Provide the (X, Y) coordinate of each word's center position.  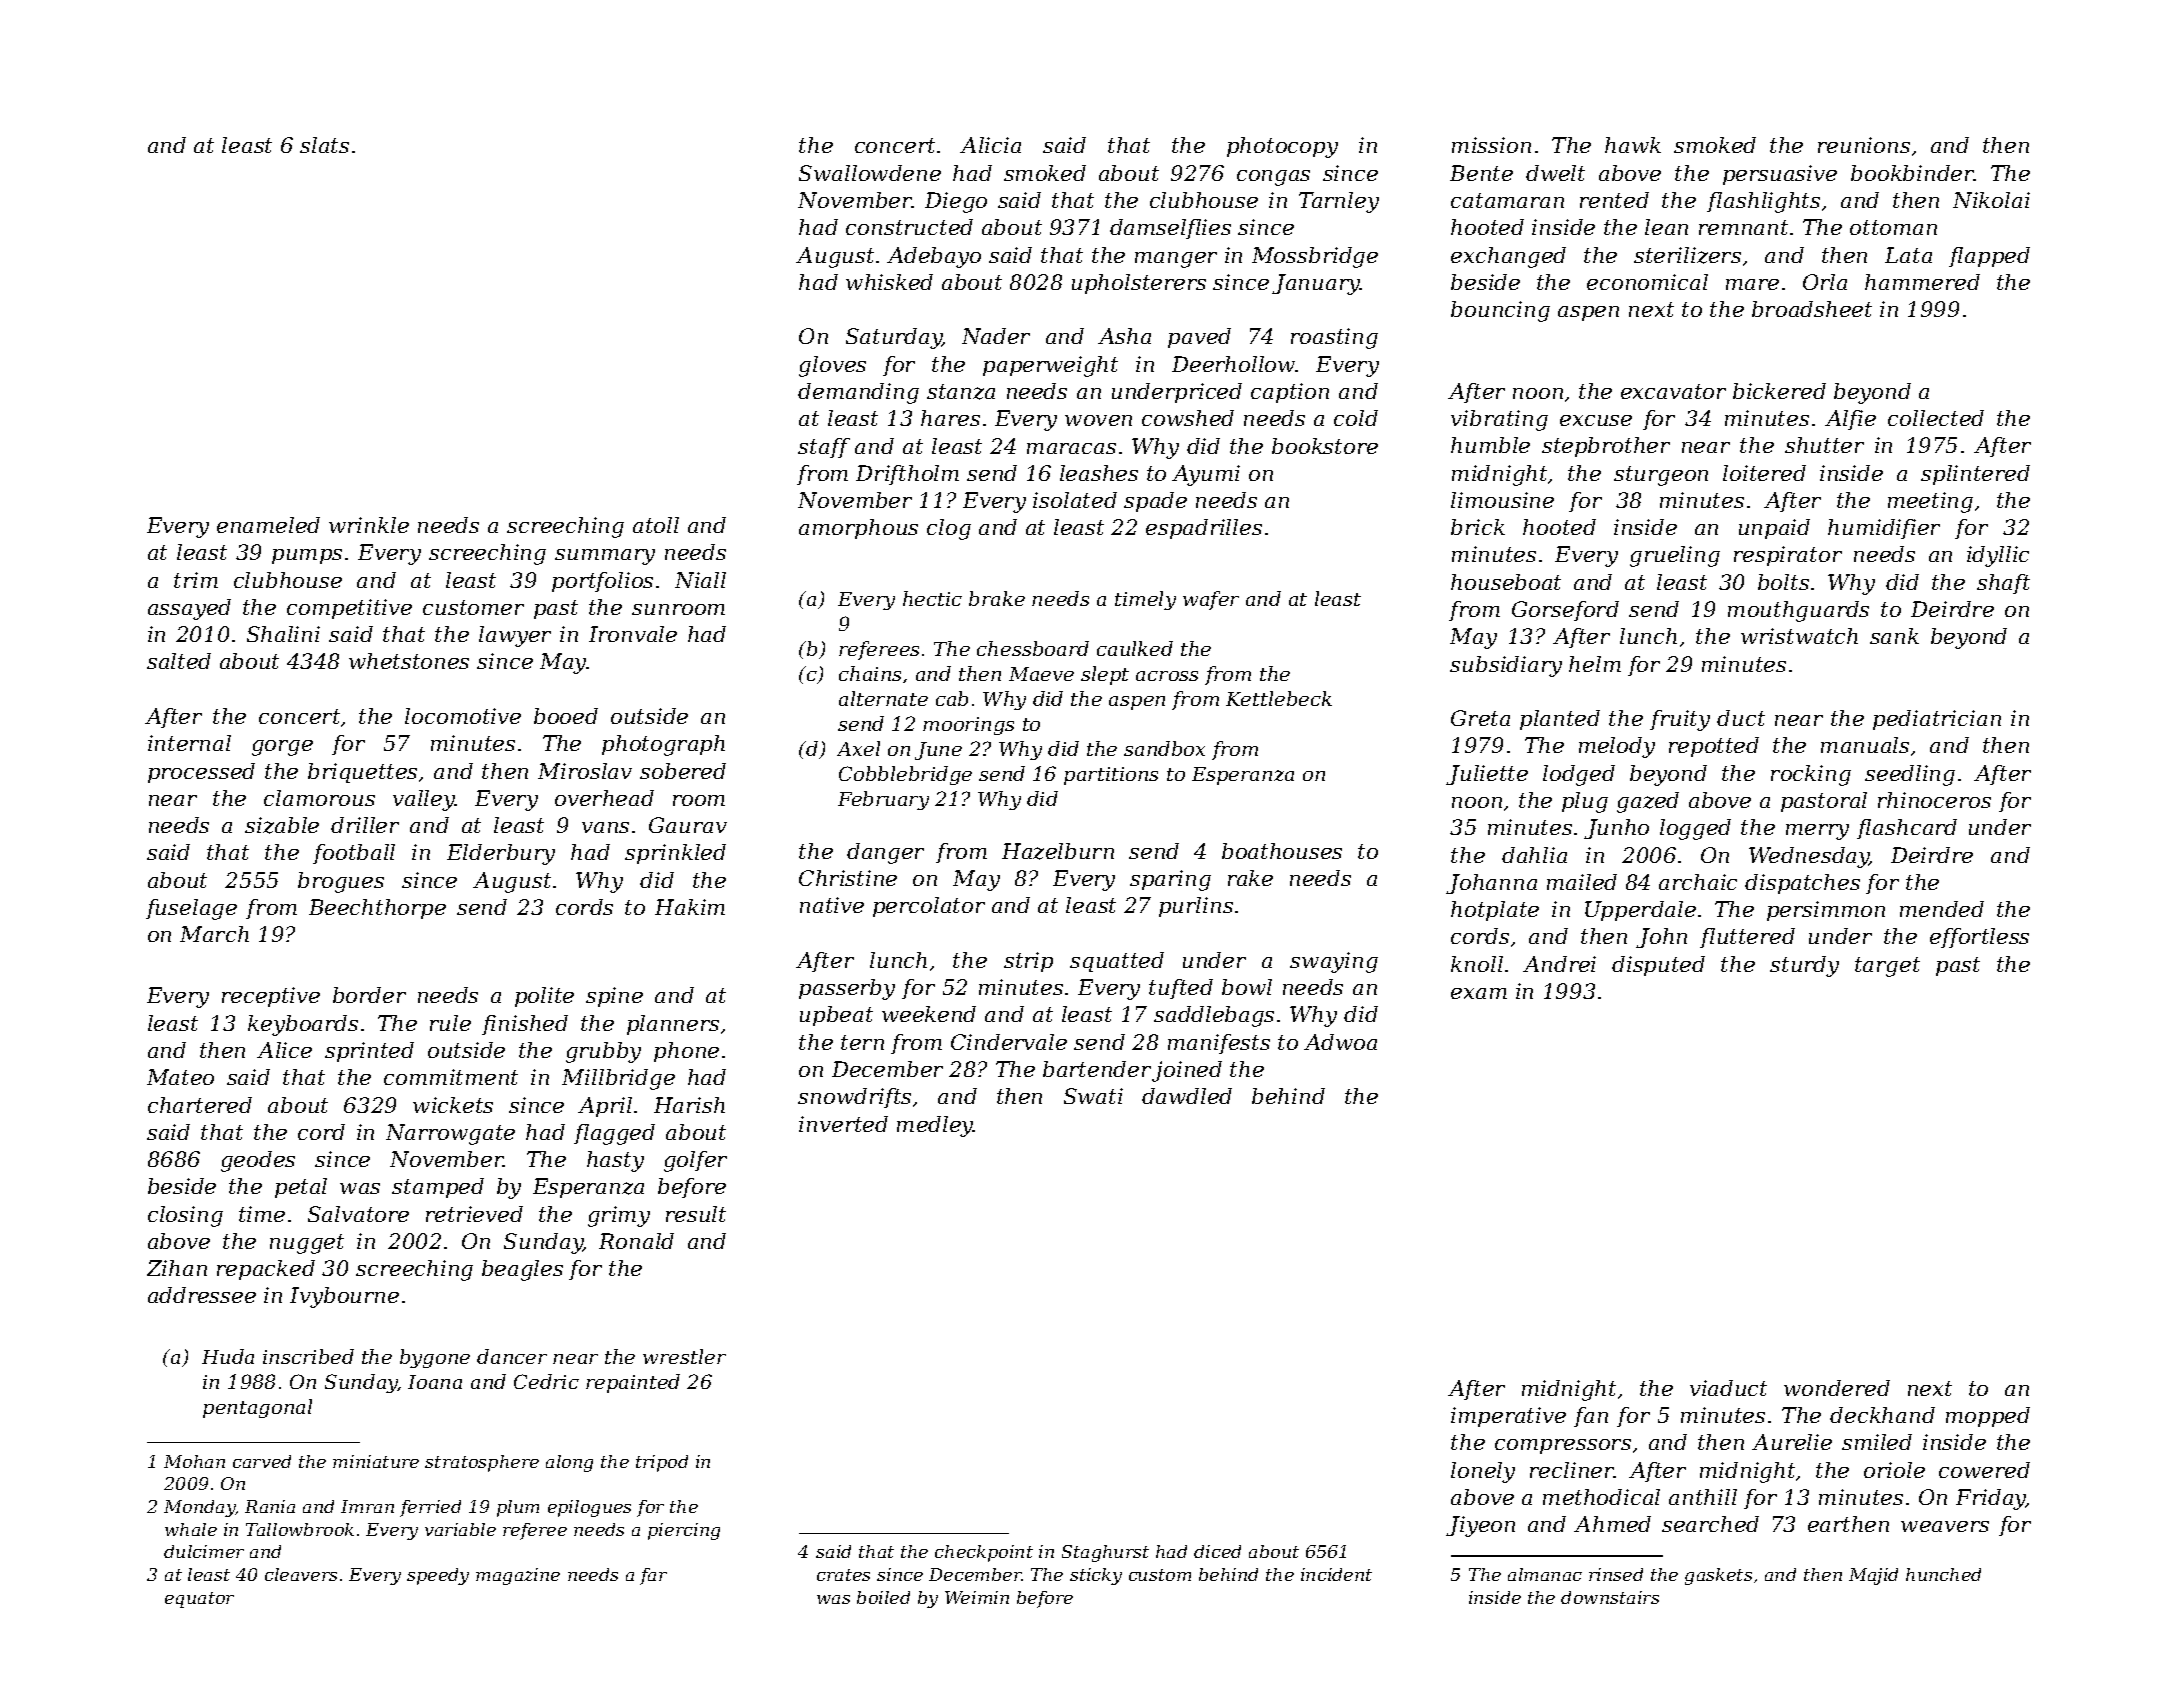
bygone (435, 1358)
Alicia (990, 145)
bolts (1783, 582)
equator (199, 1600)
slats (324, 145)
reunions (1864, 145)
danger (885, 853)
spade (1155, 502)
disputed (1658, 966)
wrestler (684, 1356)
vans (605, 827)
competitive (349, 609)
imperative (1508, 1417)
